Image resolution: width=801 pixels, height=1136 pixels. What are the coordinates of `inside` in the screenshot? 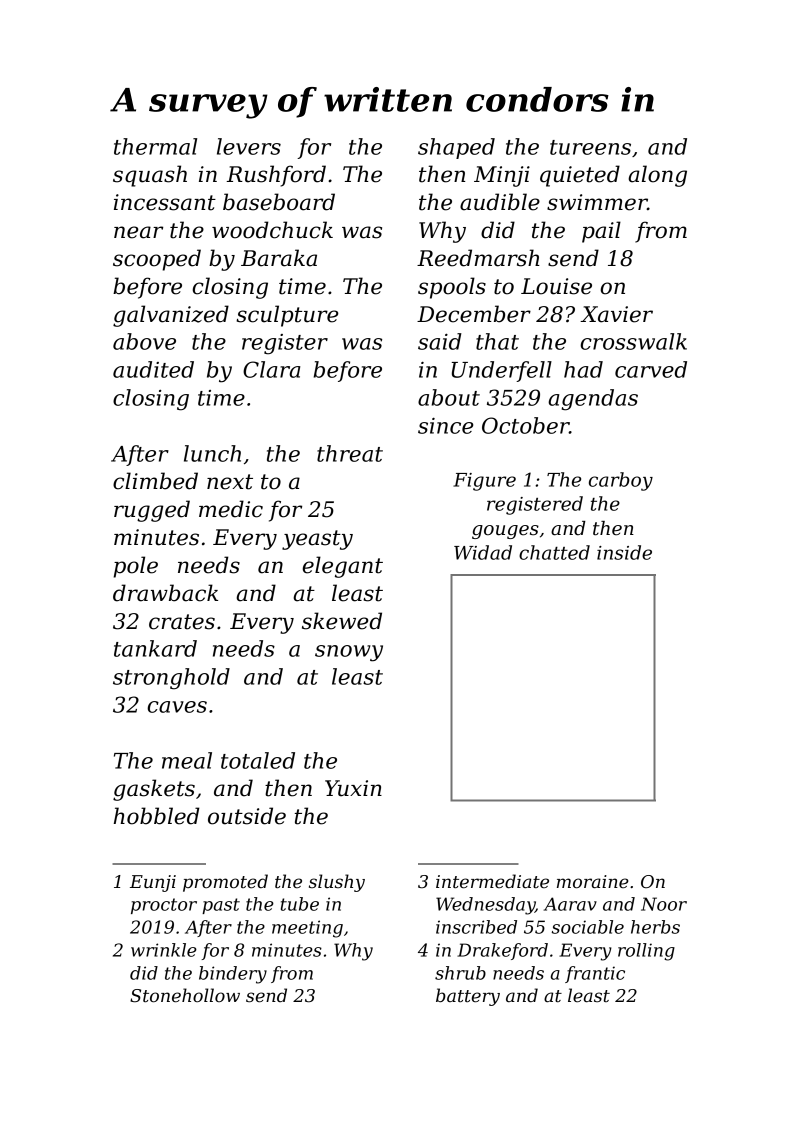 It's located at (624, 552).
